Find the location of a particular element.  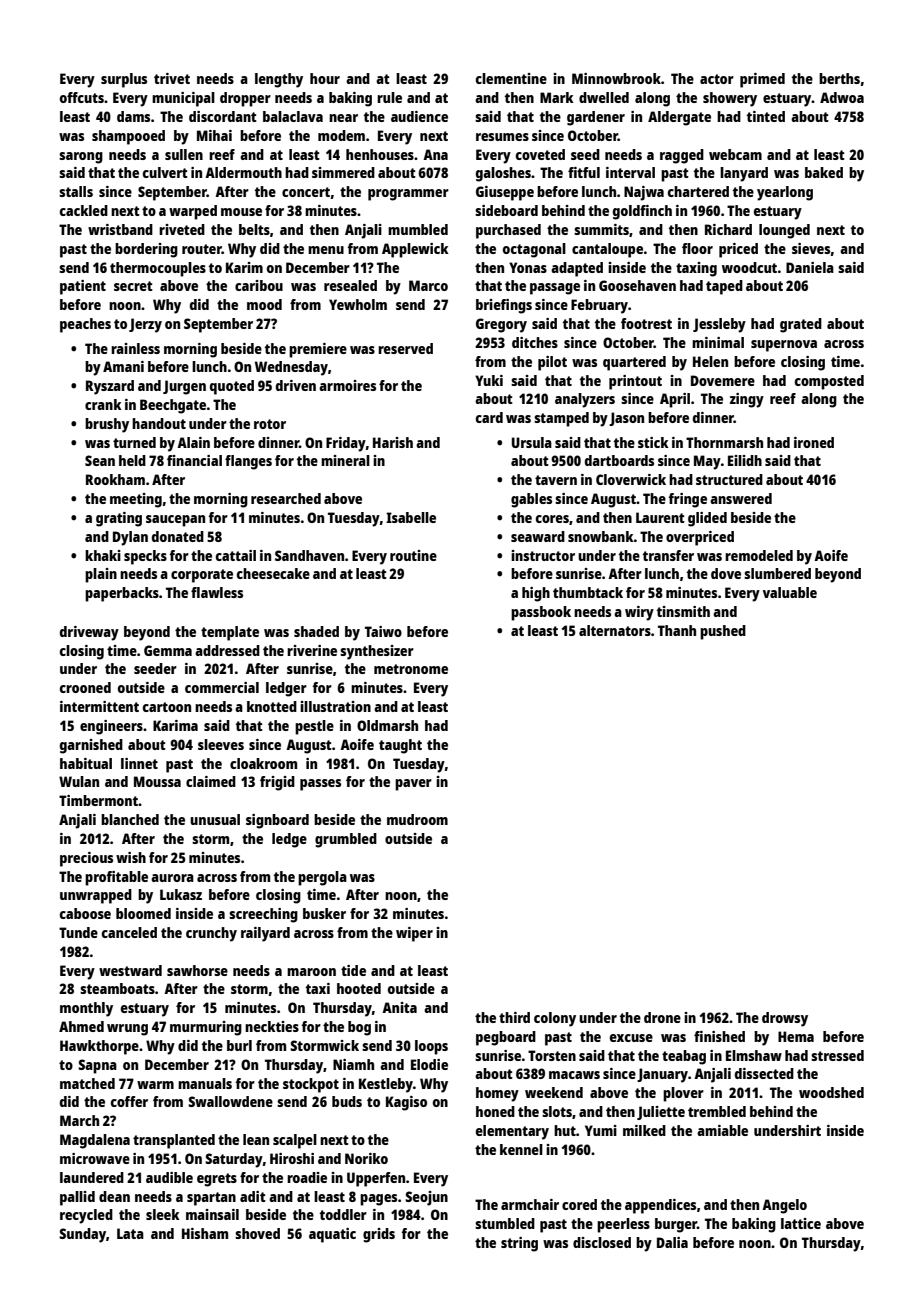

wristband is located at coordinates (120, 229).
